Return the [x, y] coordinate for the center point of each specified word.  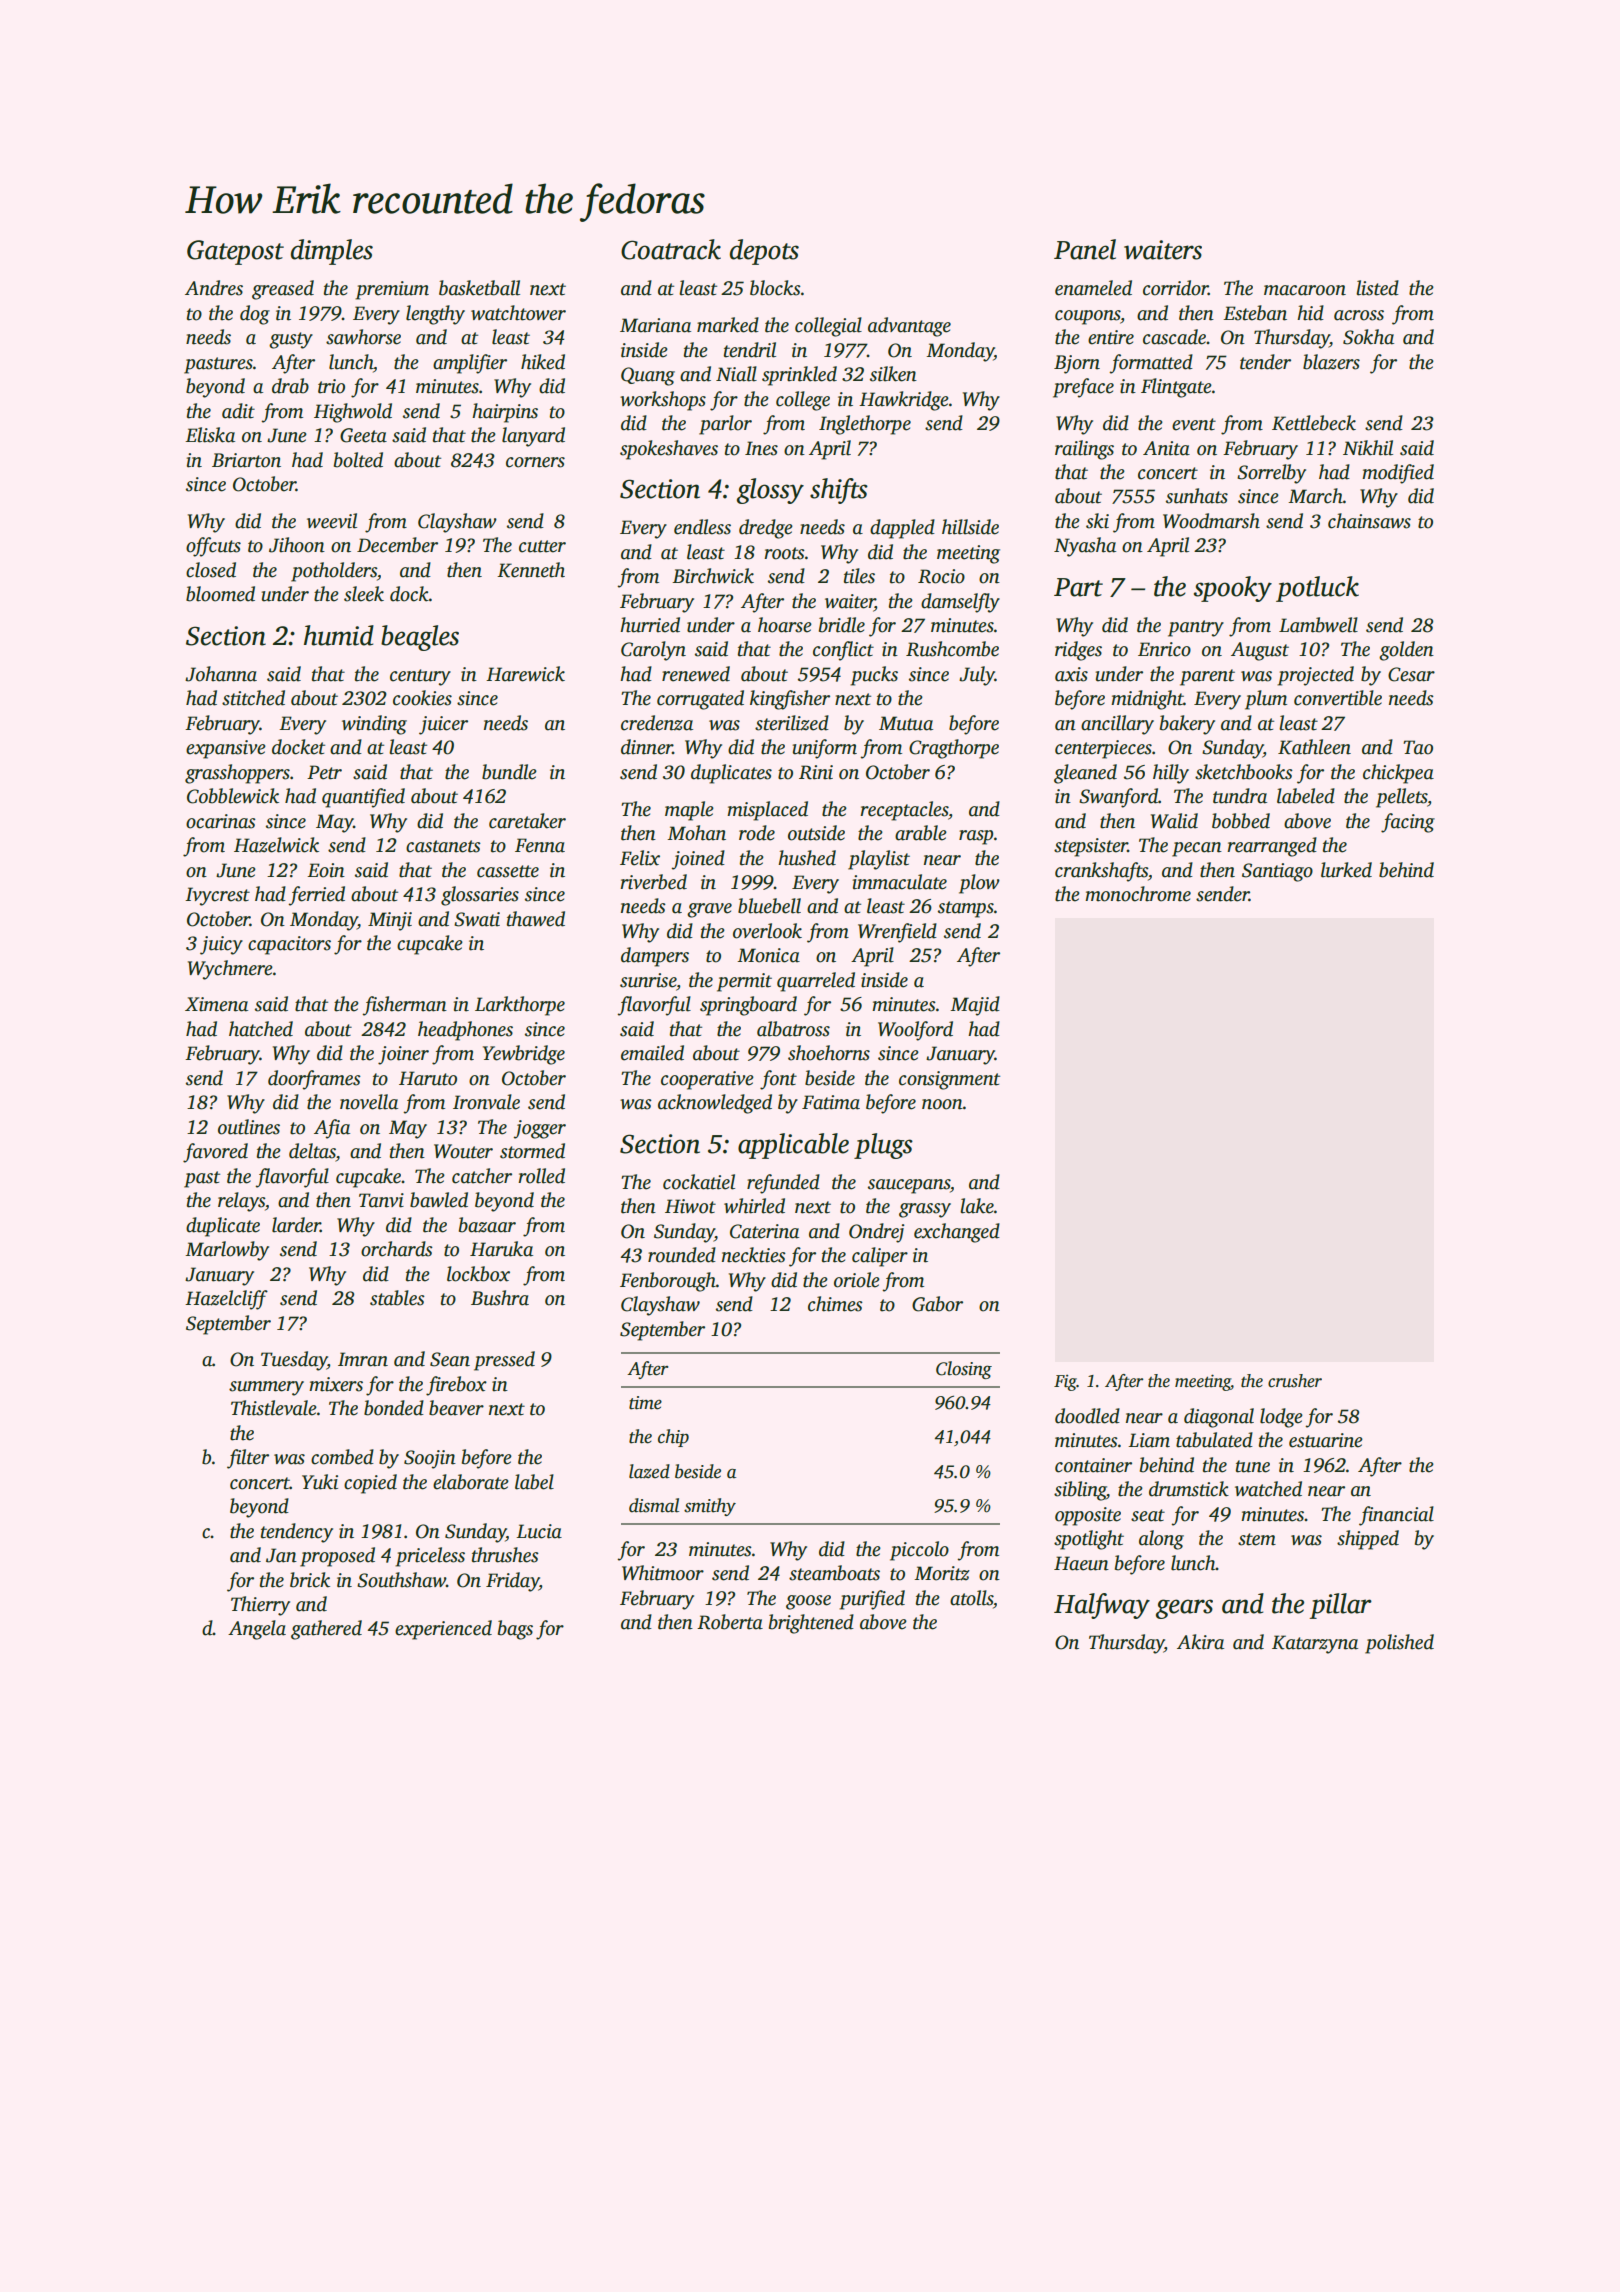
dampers [655, 957]
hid [1310, 313]
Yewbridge [524, 1055]
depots [764, 252]
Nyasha [1085, 547]
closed [211, 570]
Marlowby [227, 1251]
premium [392, 290]
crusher [1295, 1381]
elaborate [471, 1482]
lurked [1346, 870]
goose [808, 1602]
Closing [964, 1370]
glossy [770, 491]
